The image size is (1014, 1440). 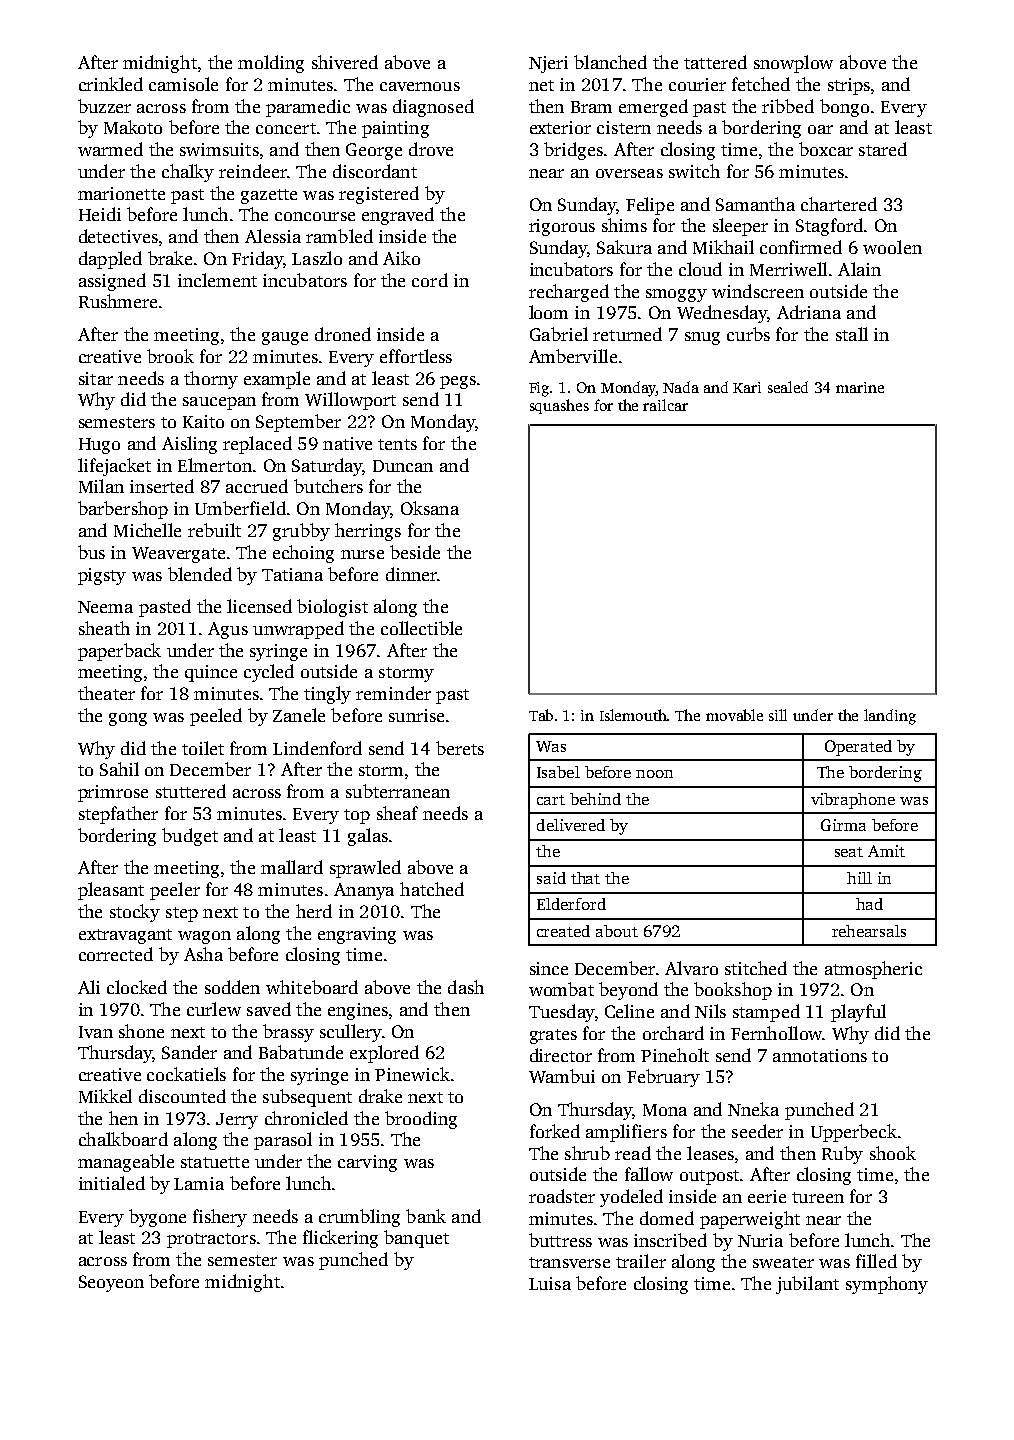 I want to click on shivered, so click(x=345, y=62).
